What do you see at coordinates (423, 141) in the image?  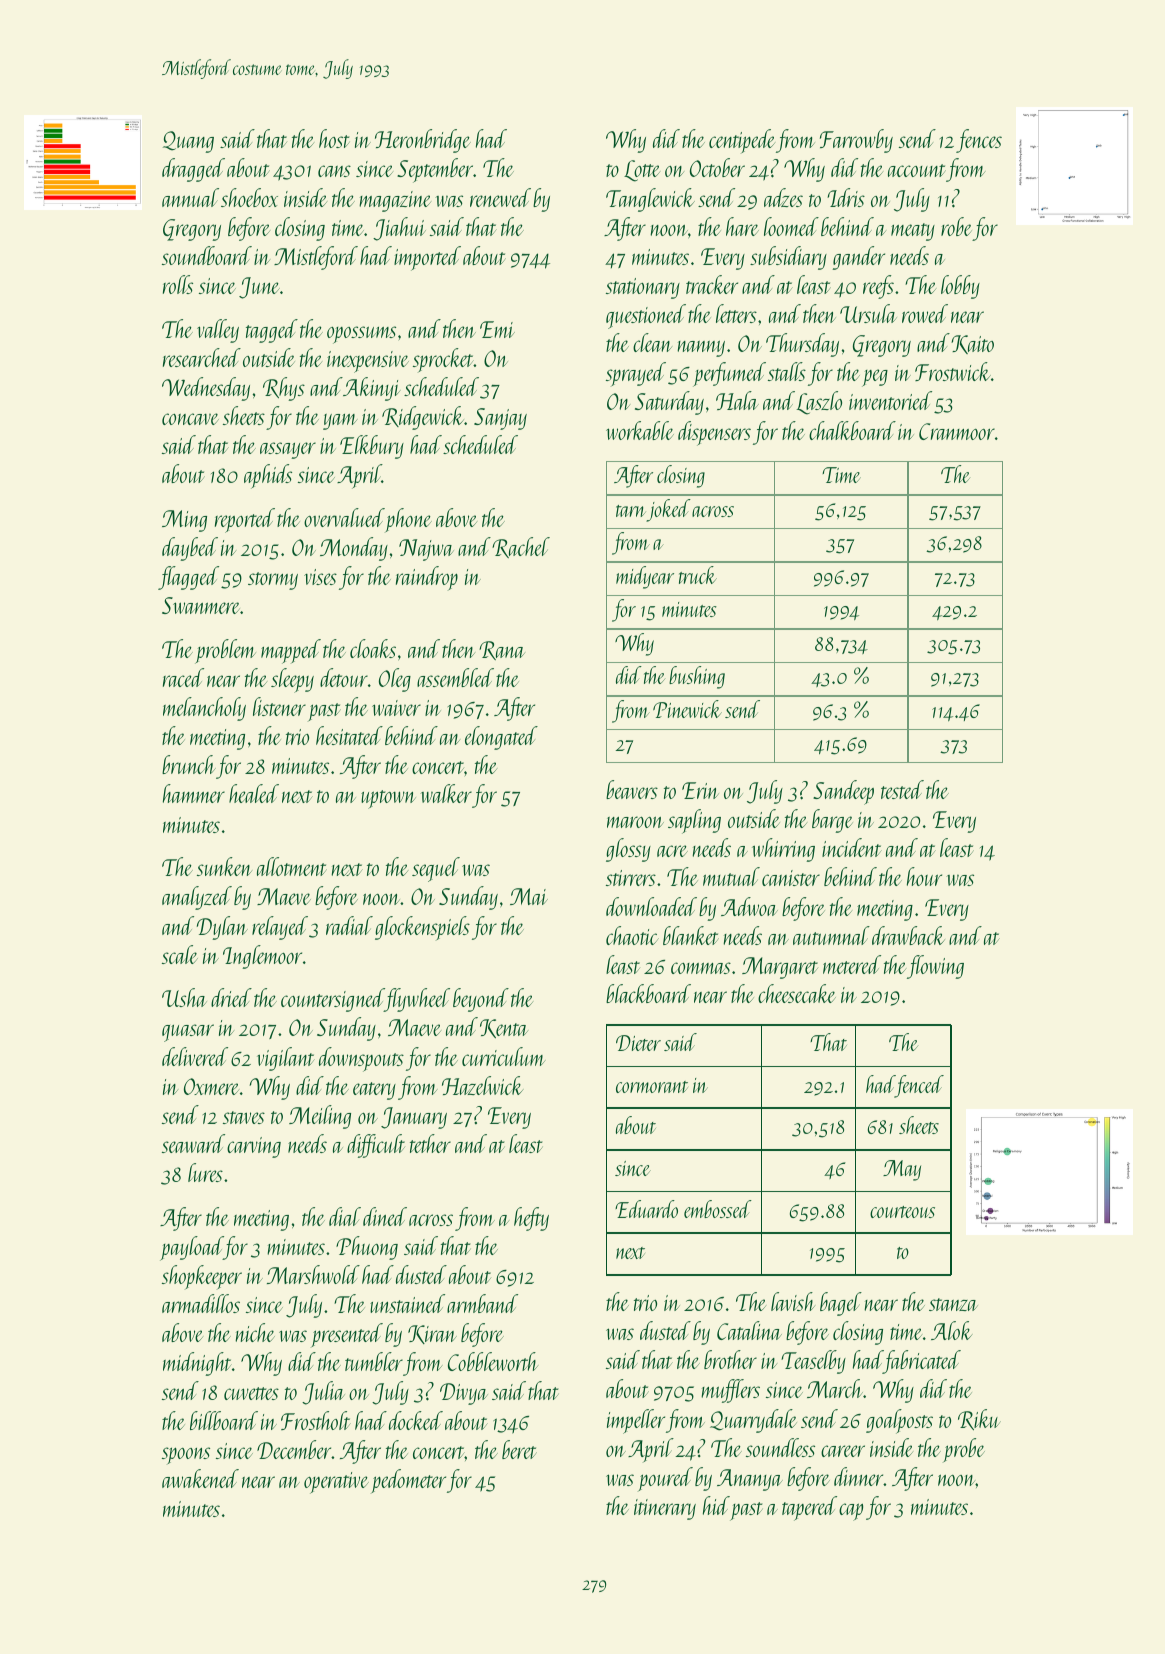 I see `Heronbridge` at bounding box center [423, 141].
